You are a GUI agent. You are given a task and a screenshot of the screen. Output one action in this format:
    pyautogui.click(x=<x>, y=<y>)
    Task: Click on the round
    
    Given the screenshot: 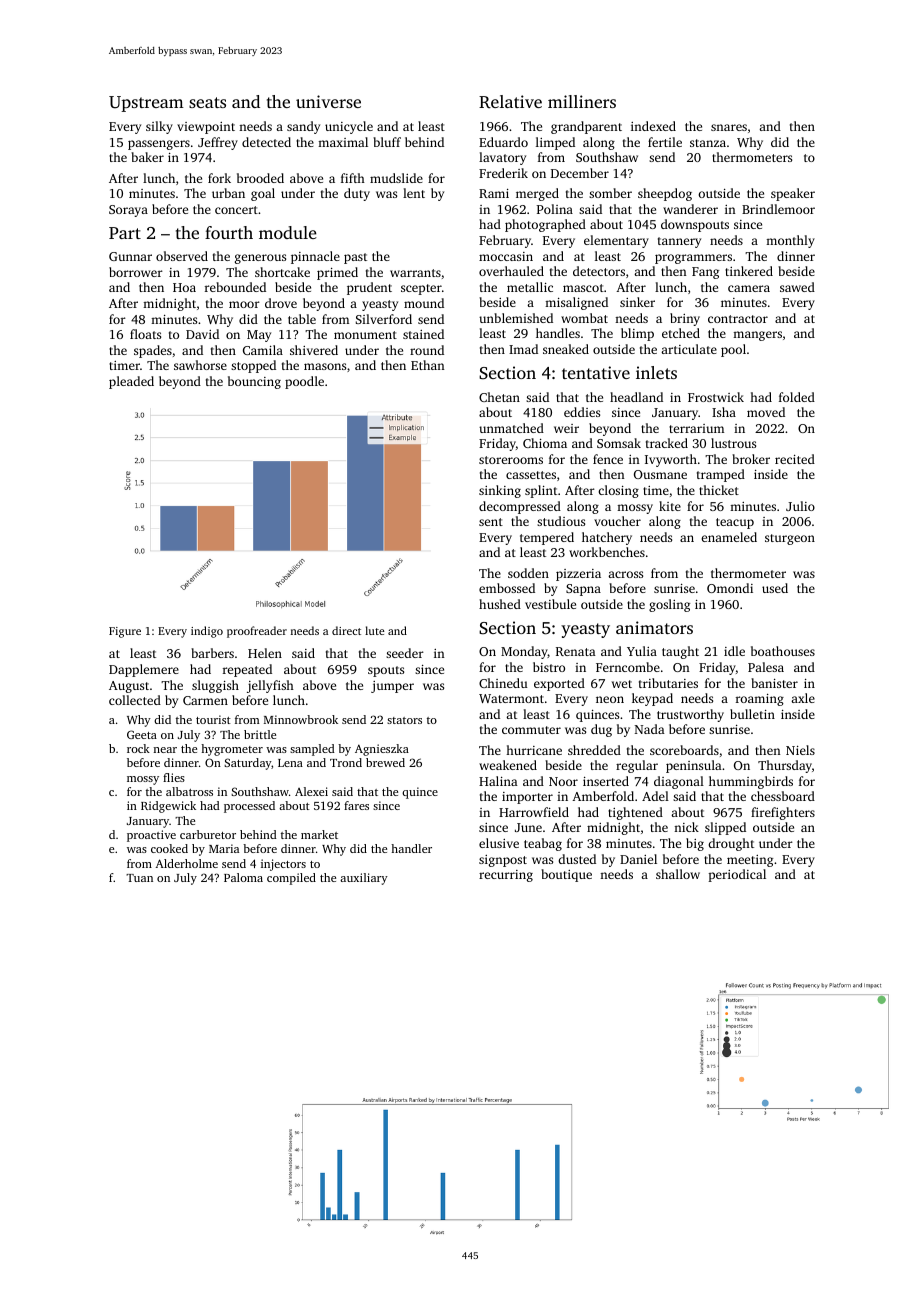 What is the action you would take?
    pyautogui.click(x=427, y=350)
